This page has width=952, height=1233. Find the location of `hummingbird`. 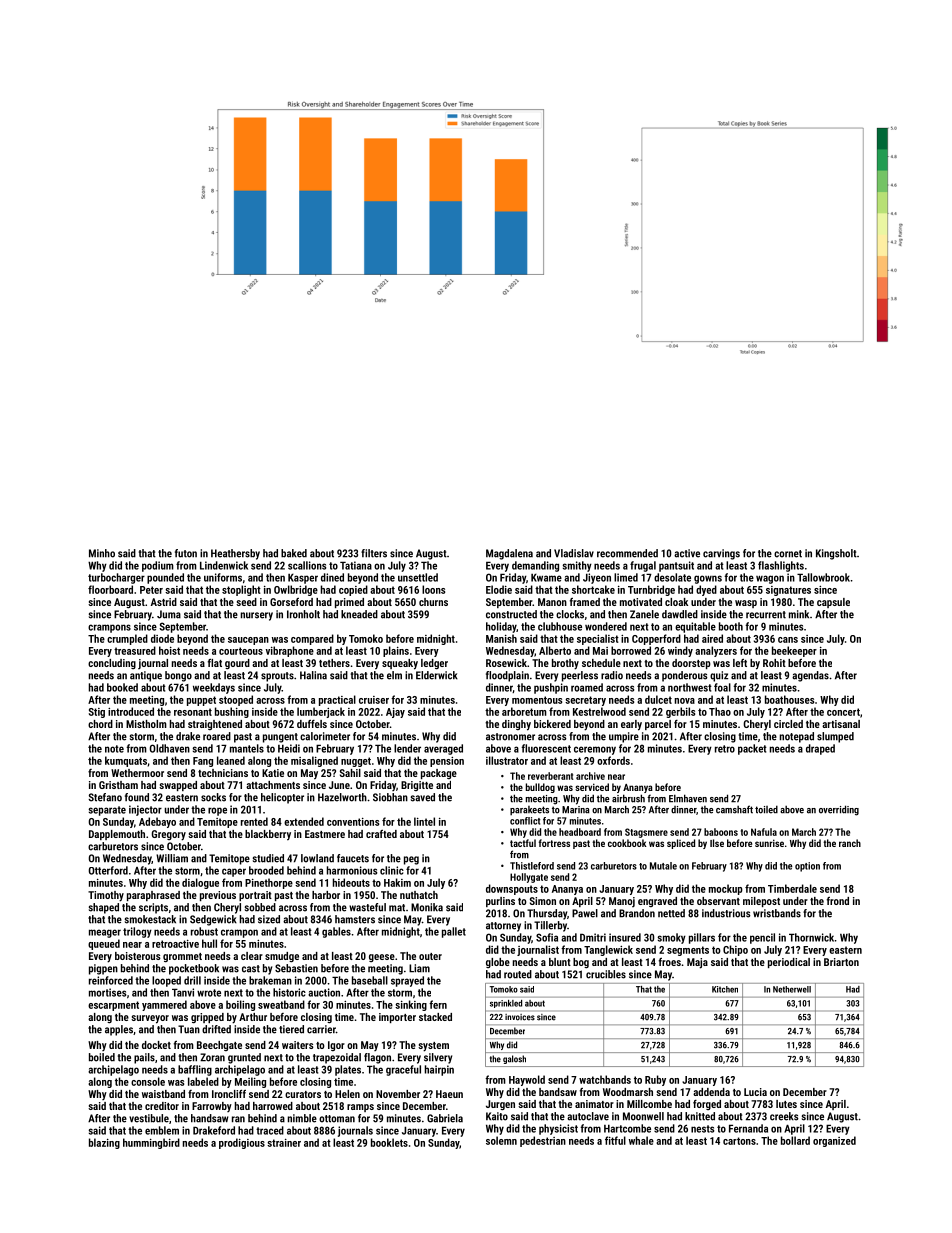

hummingbird is located at coordinates (151, 1143).
